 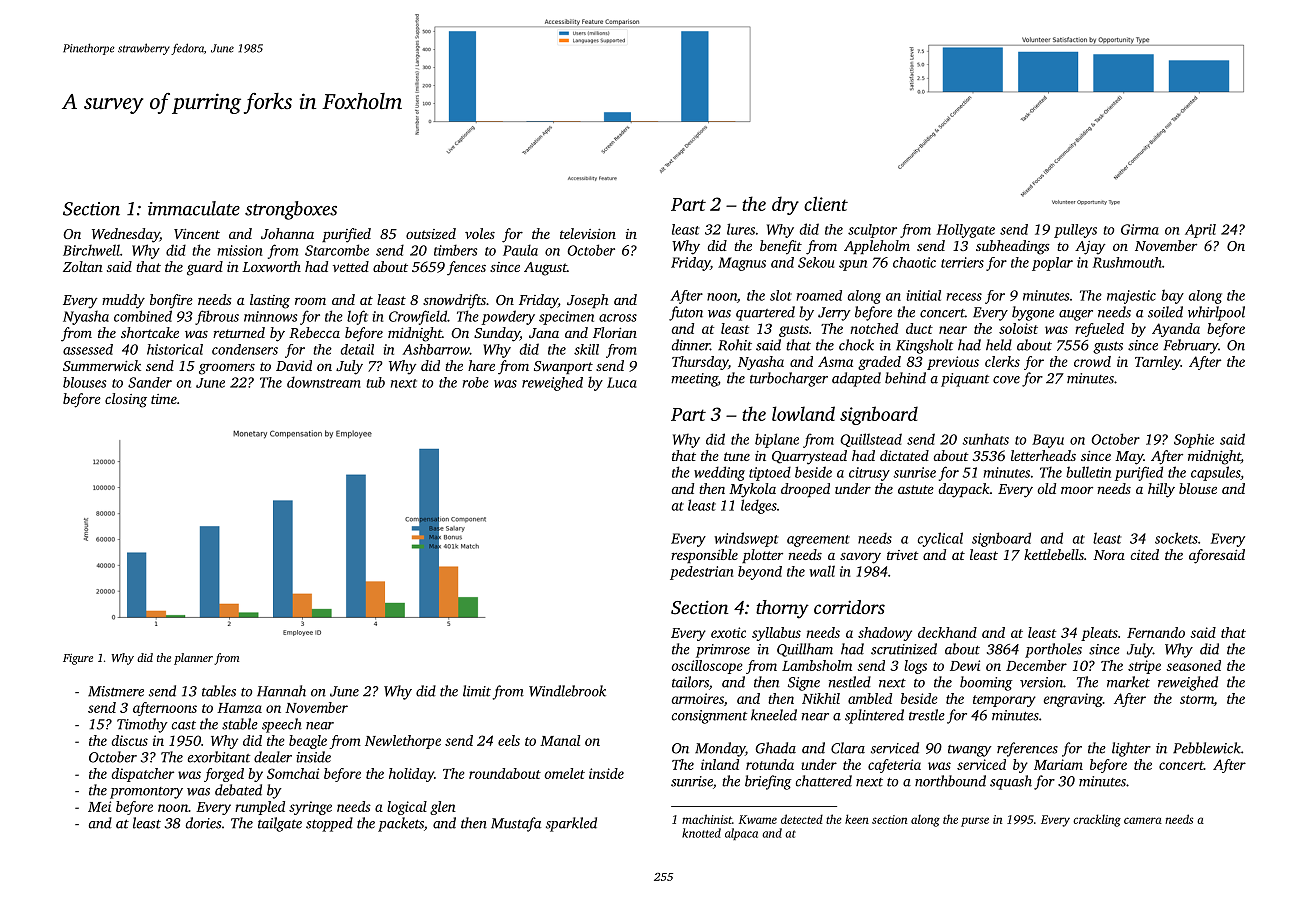 What do you see at coordinates (927, 715) in the page?
I see `trestle` at bounding box center [927, 715].
